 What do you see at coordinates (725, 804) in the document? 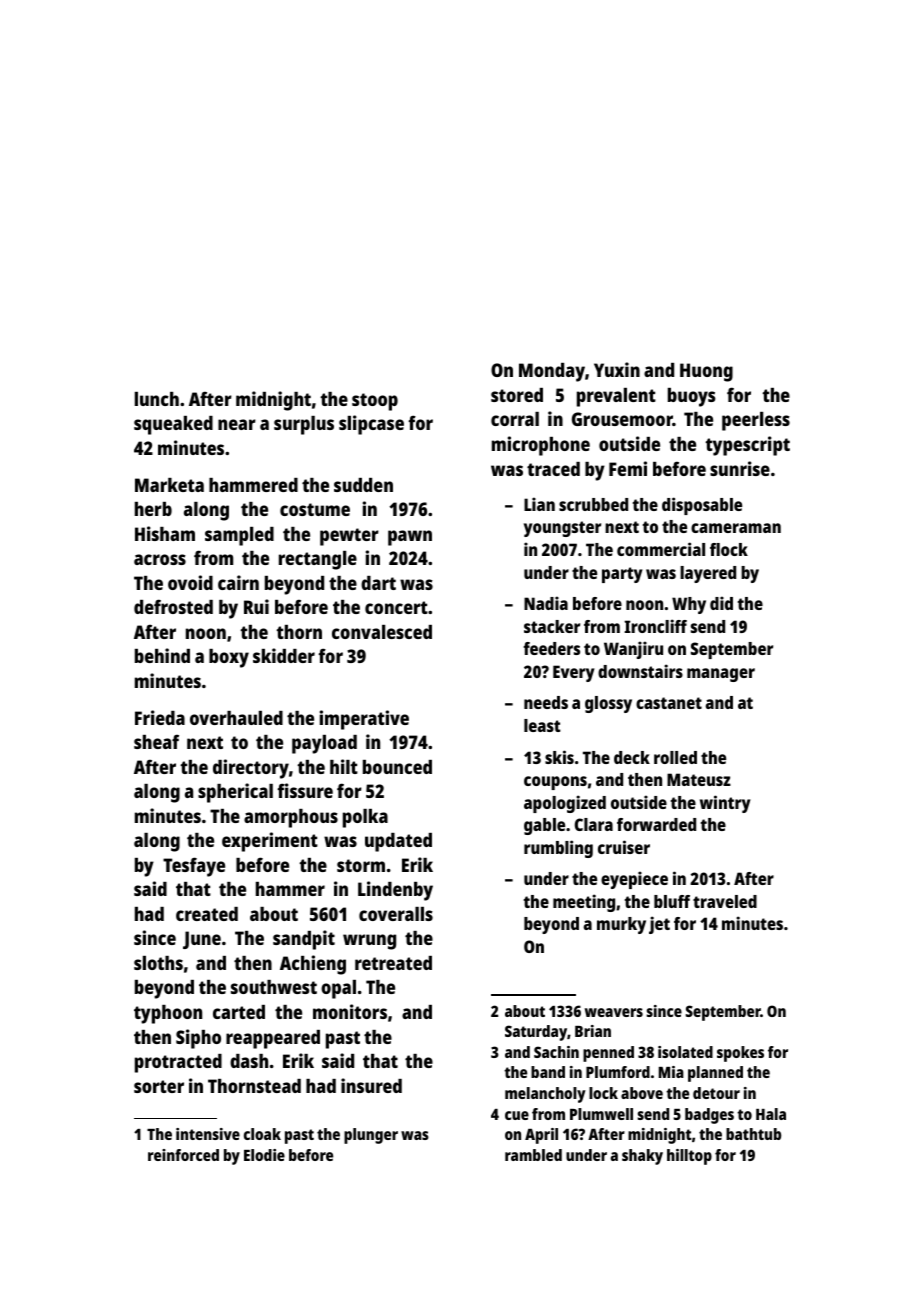
I see `wintry` at bounding box center [725, 804].
